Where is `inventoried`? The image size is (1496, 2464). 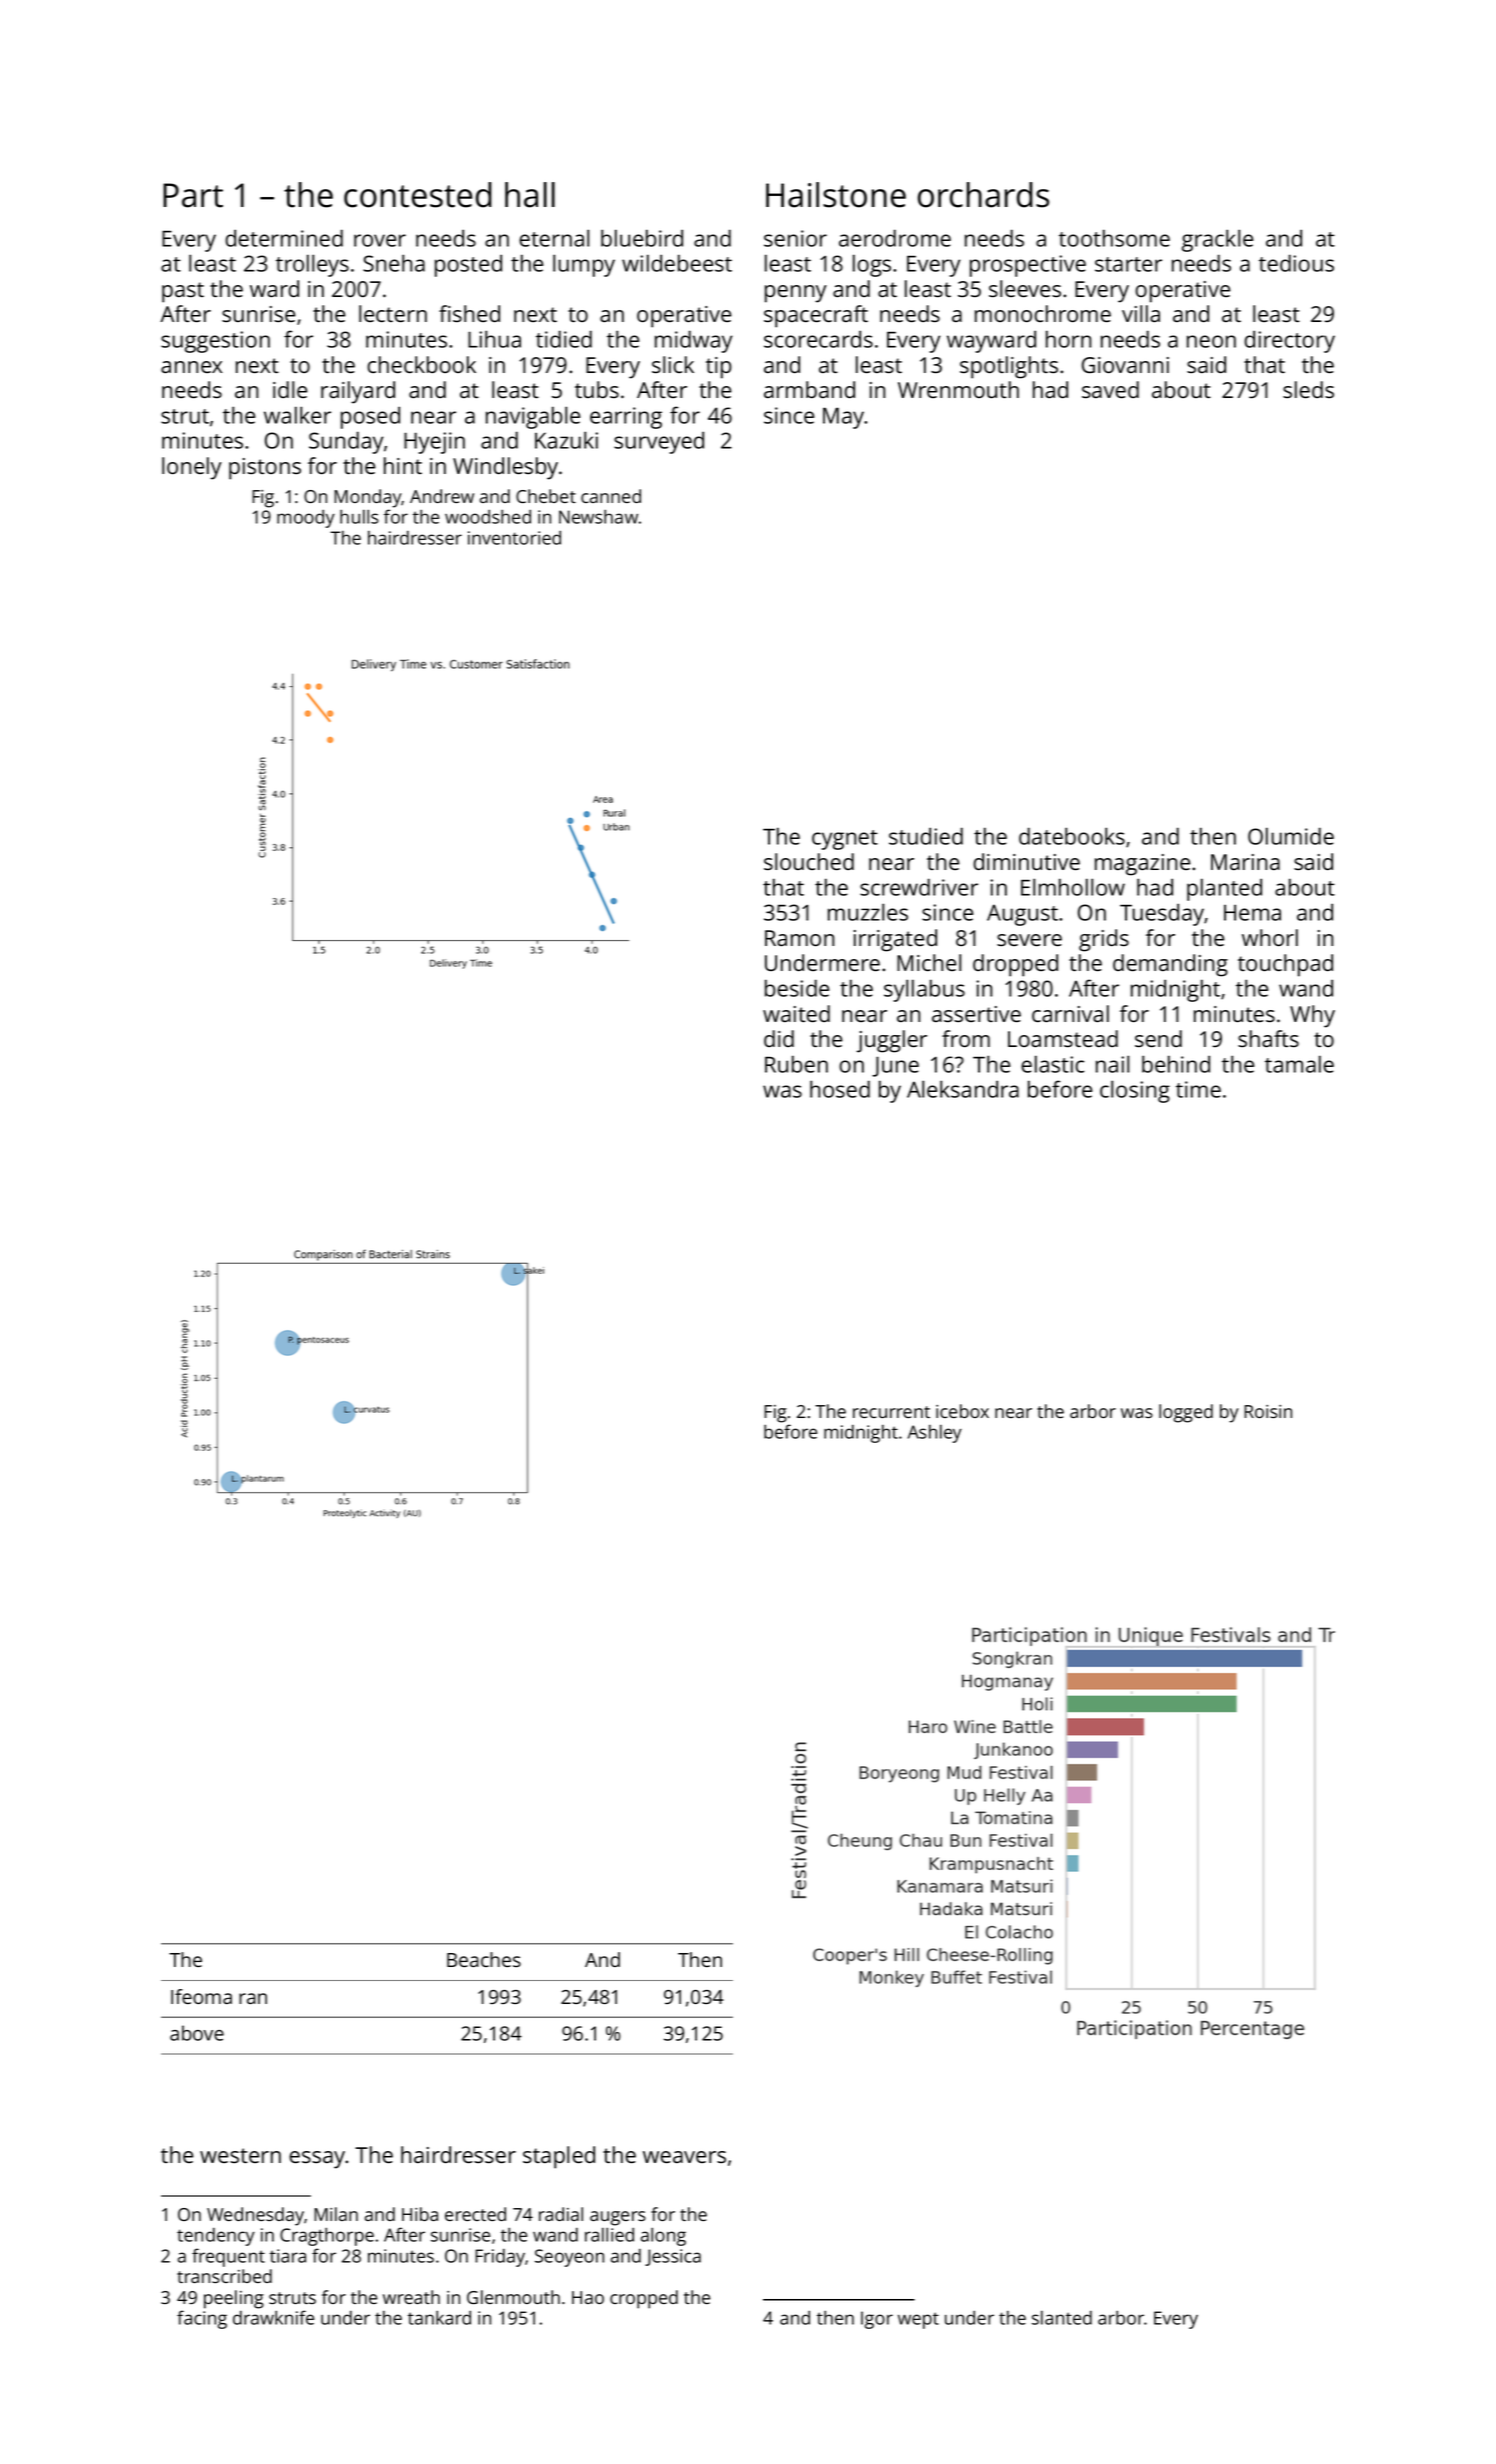
inventoried is located at coordinates (514, 538).
